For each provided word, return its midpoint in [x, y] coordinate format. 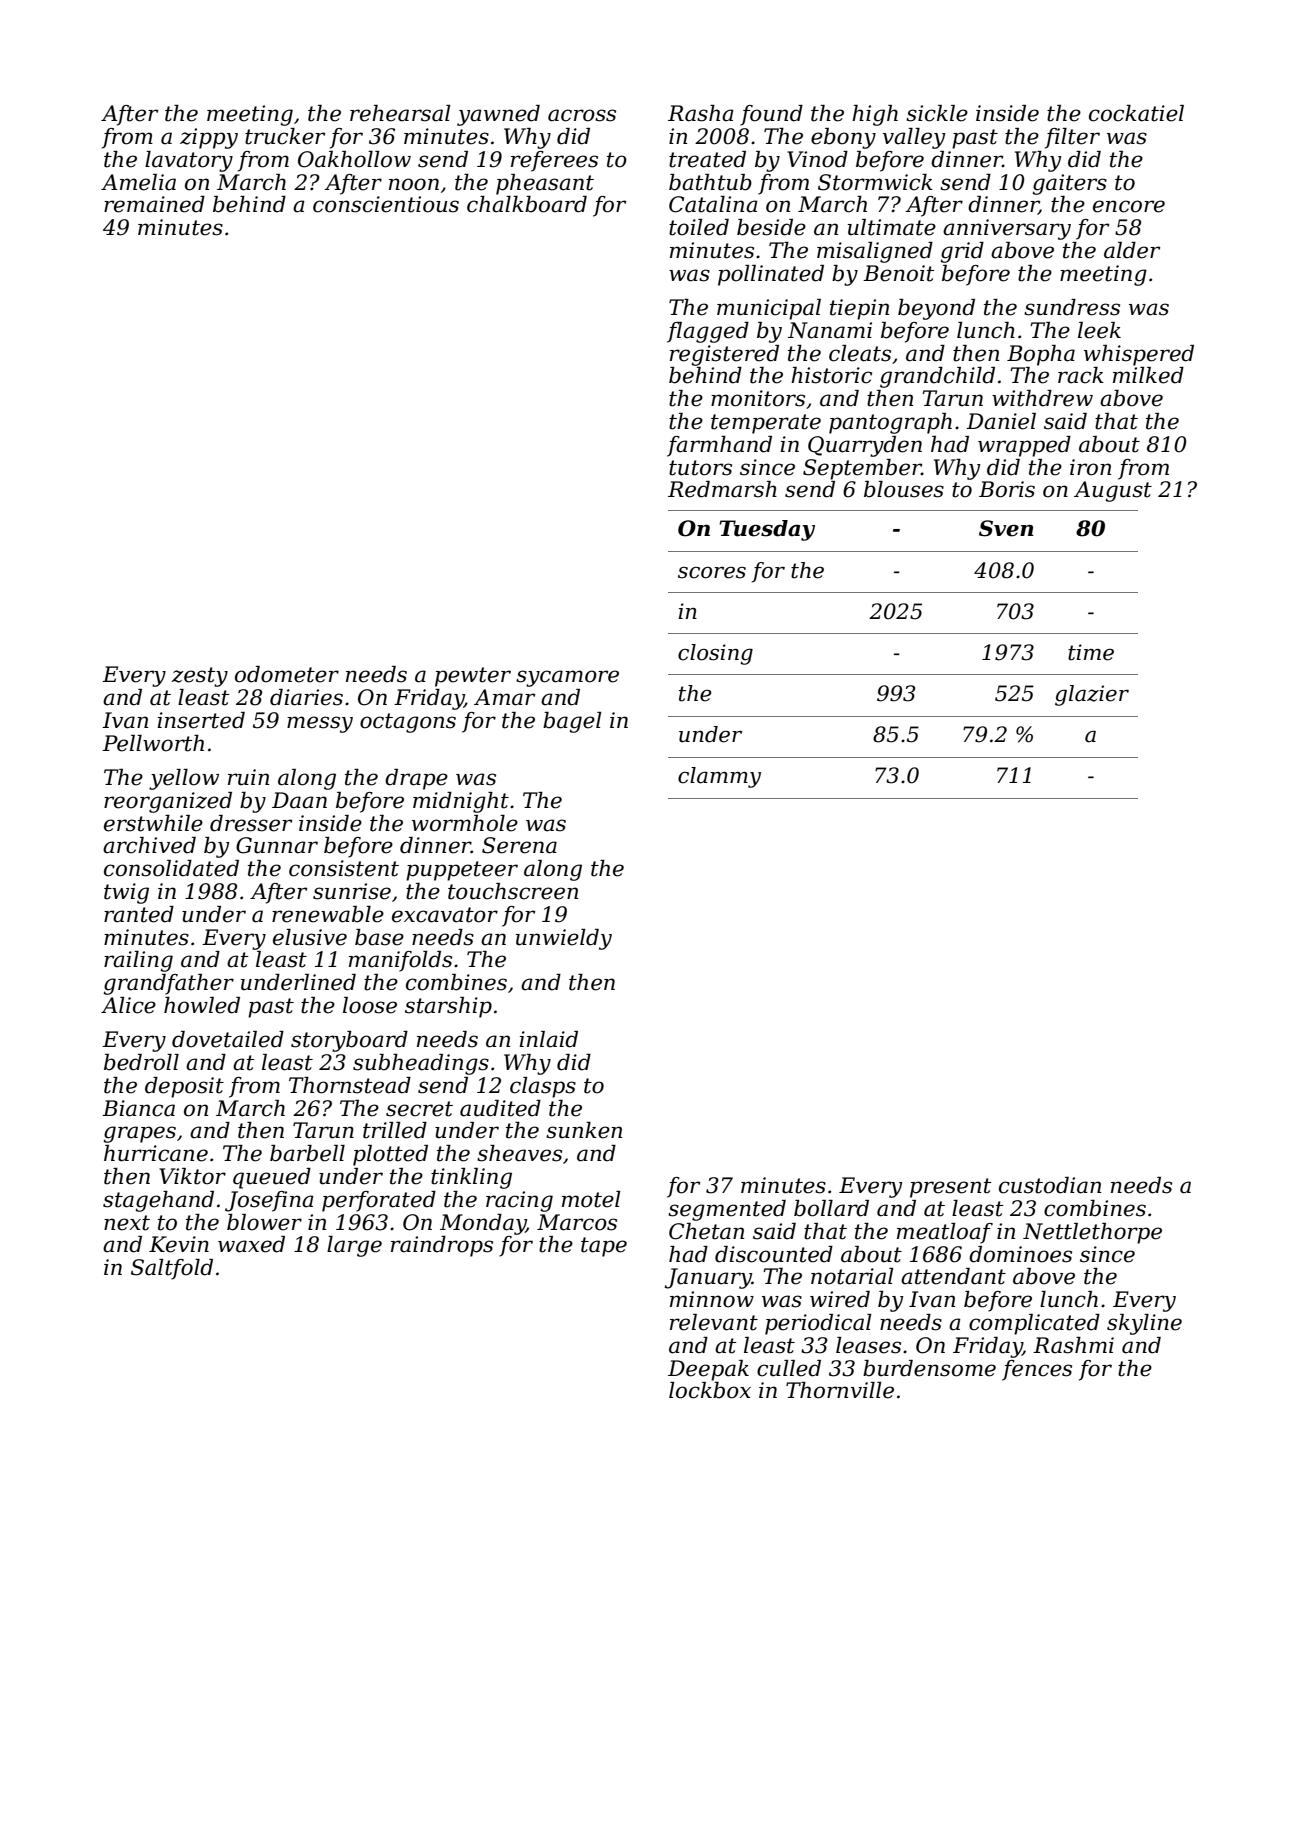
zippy [209, 138]
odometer [287, 674]
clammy [719, 777]
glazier [1092, 695]
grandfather [168, 984]
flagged [708, 332]
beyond [936, 309]
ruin [248, 777]
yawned [498, 115]
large [354, 1246]
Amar [504, 697]
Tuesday [767, 530]
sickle [937, 113]
